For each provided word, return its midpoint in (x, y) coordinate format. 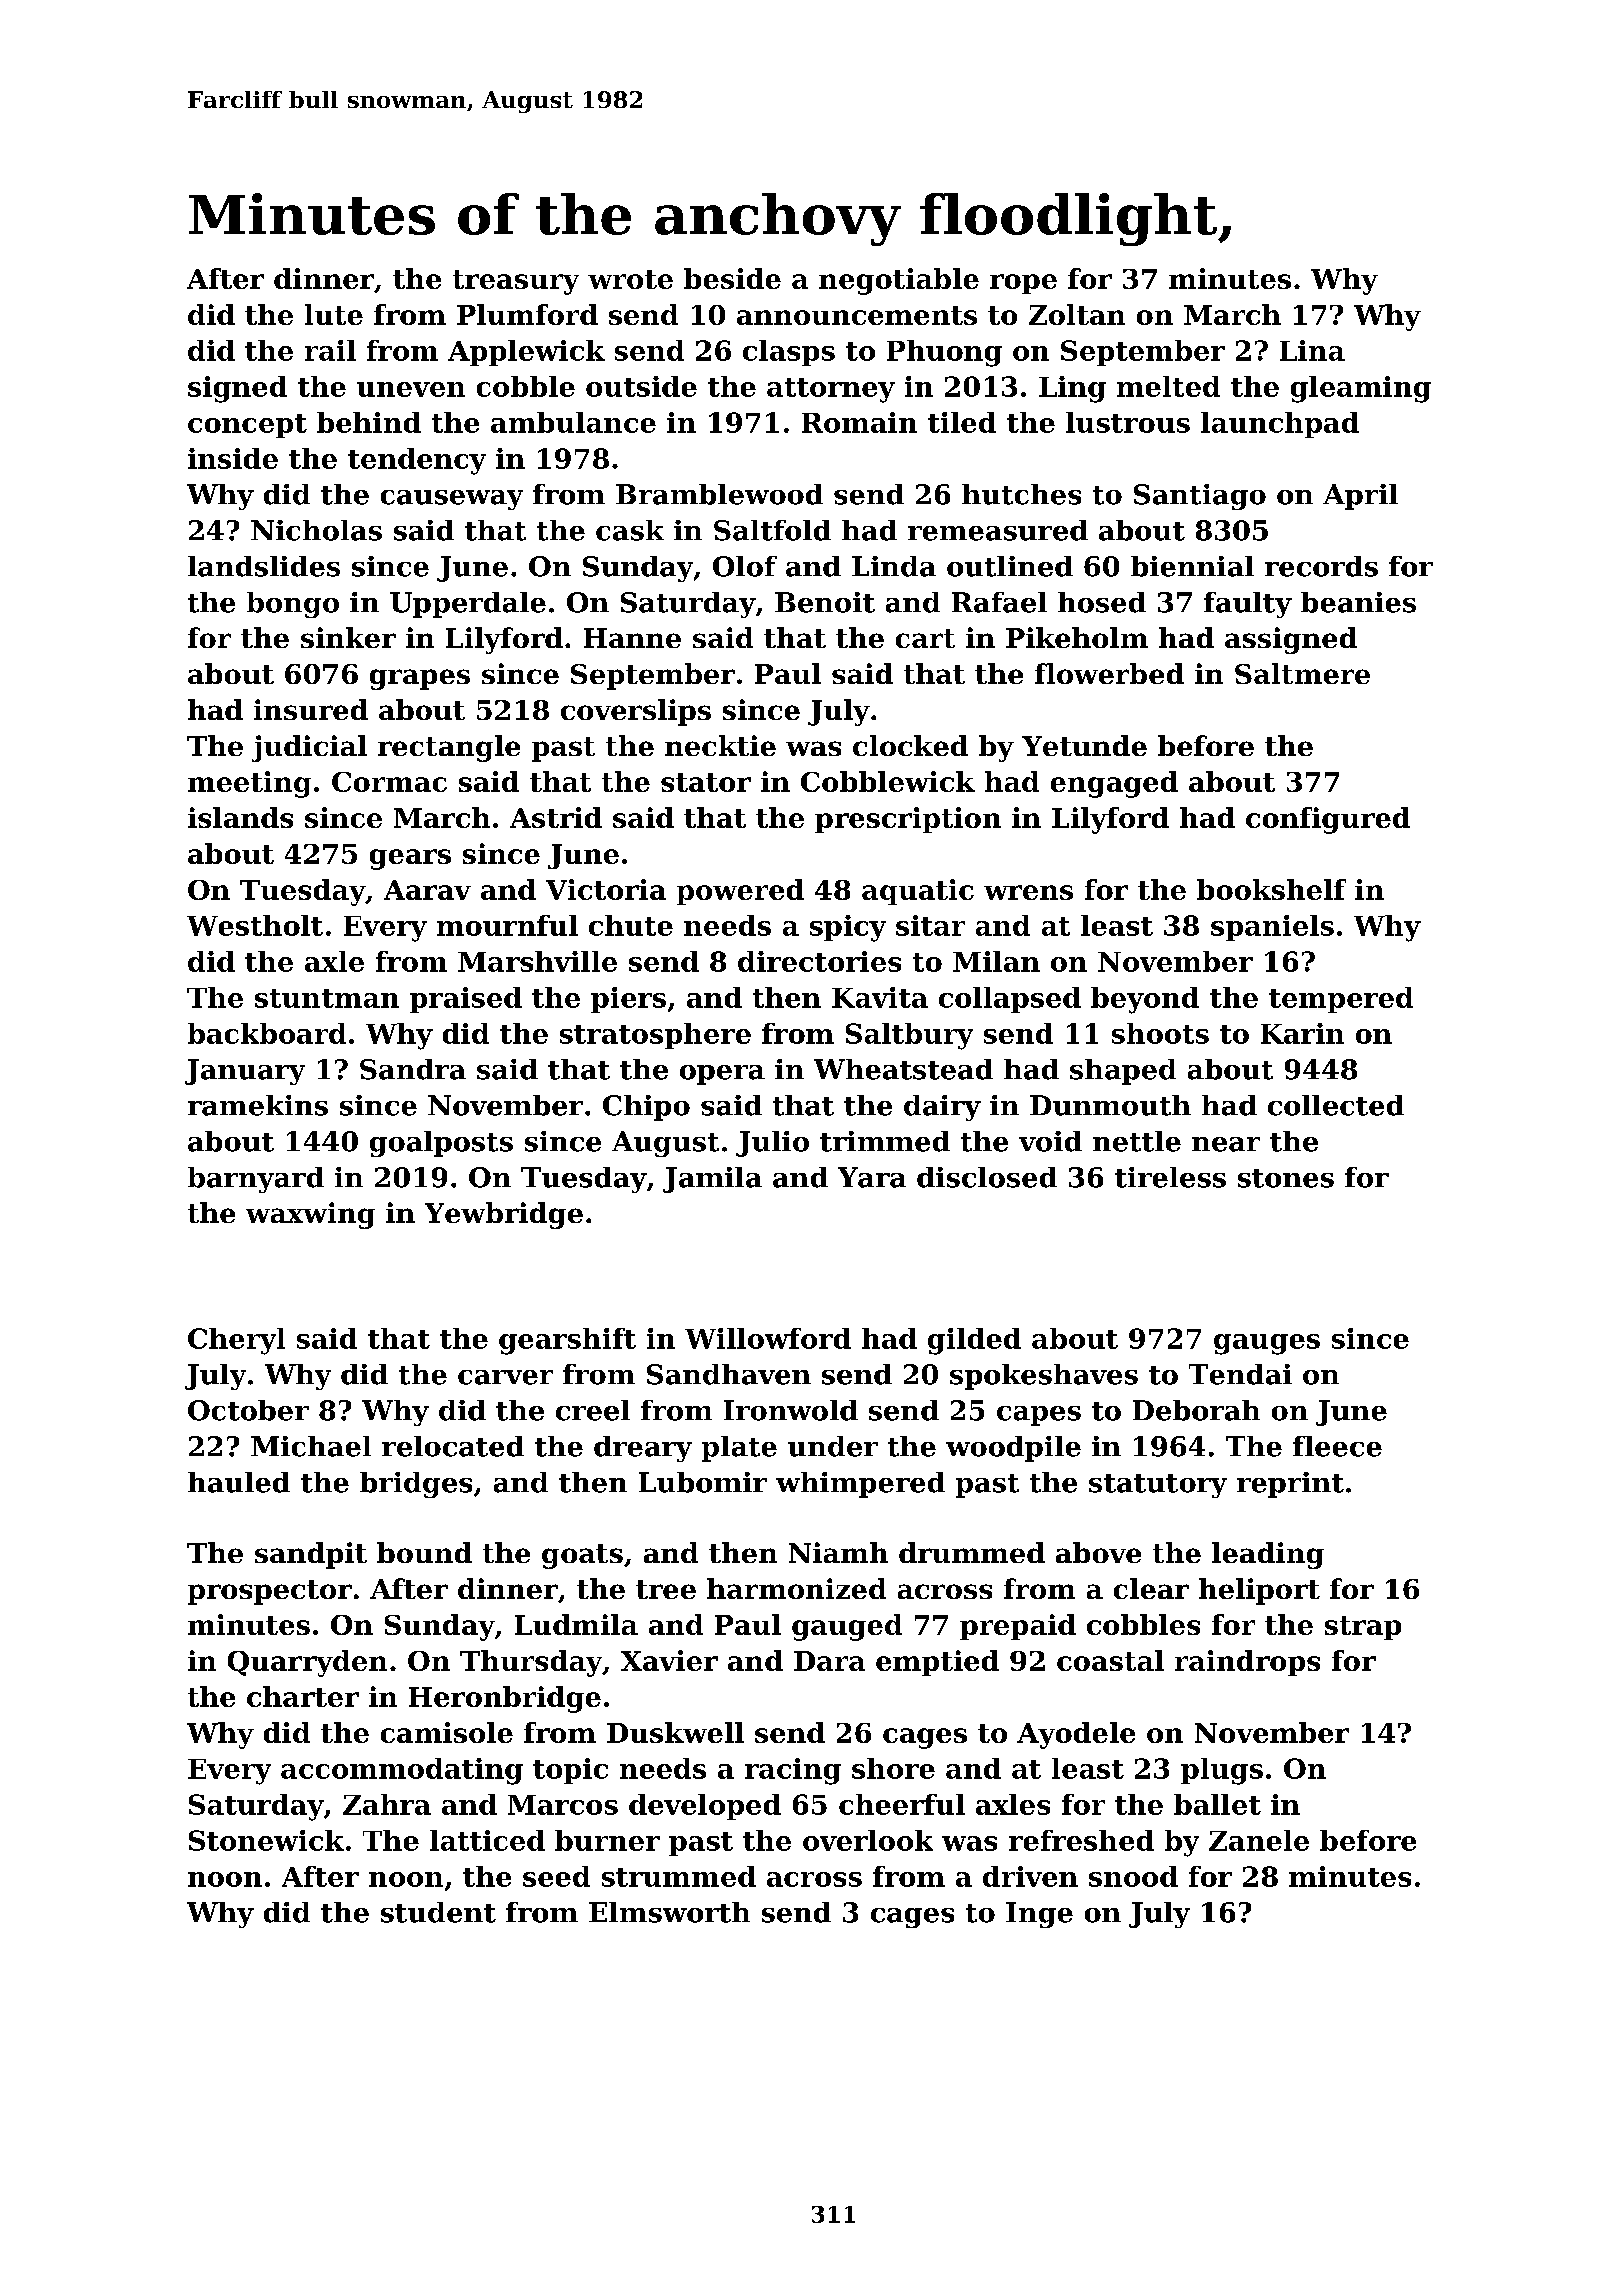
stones (1286, 1178)
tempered (1341, 1000)
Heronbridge (505, 1699)
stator (706, 782)
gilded (974, 1341)
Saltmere (1302, 673)
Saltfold (772, 530)
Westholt (255, 925)
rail (330, 350)
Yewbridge (504, 1215)
